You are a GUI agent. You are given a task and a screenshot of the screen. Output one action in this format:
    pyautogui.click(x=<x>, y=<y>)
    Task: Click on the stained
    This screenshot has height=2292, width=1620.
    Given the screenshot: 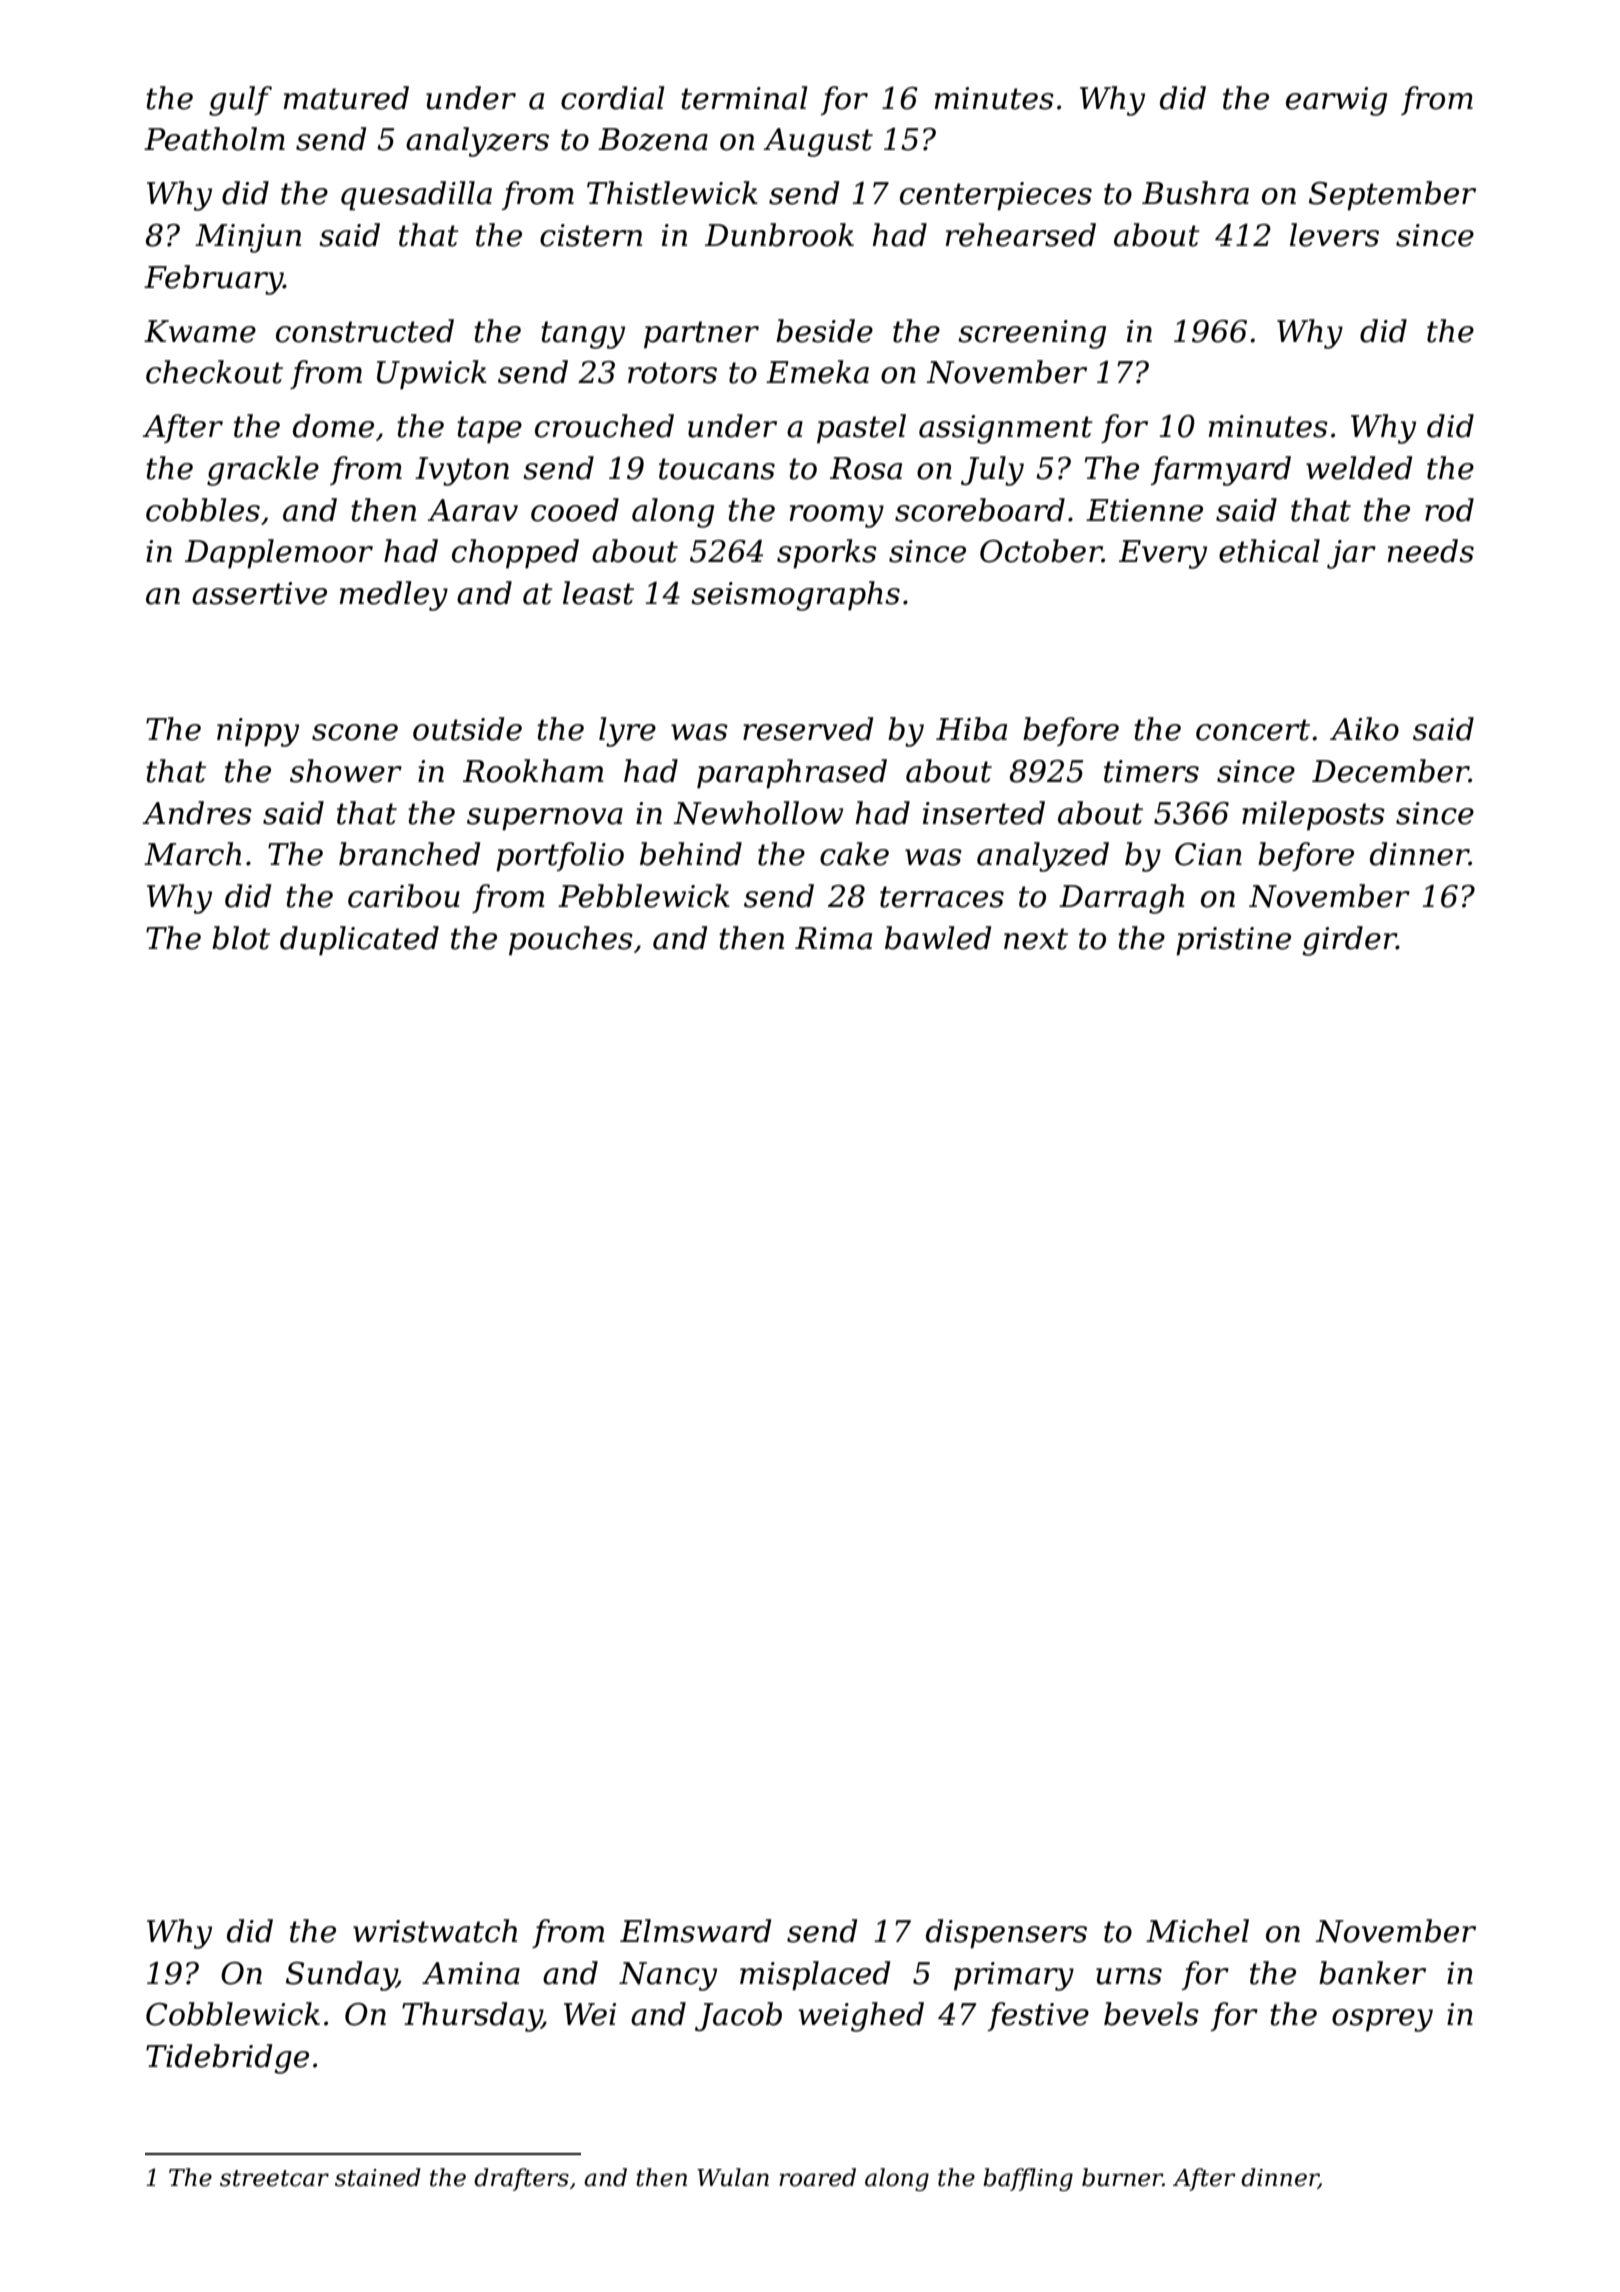 What is the action you would take?
    pyautogui.click(x=378, y=2177)
